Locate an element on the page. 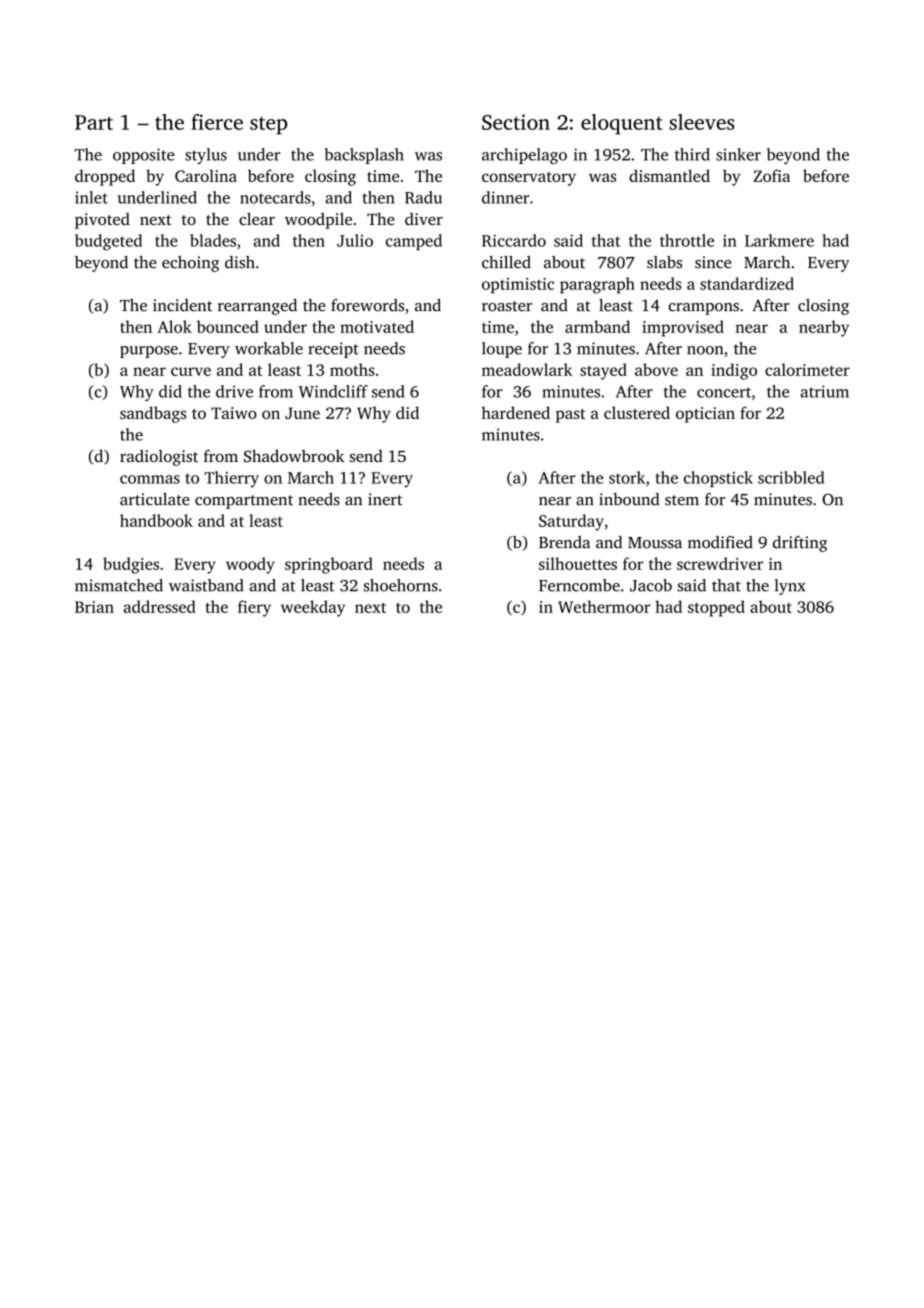 The width and height of the page is (924, 1308). Saturday is located at coordinates (571, 522).
